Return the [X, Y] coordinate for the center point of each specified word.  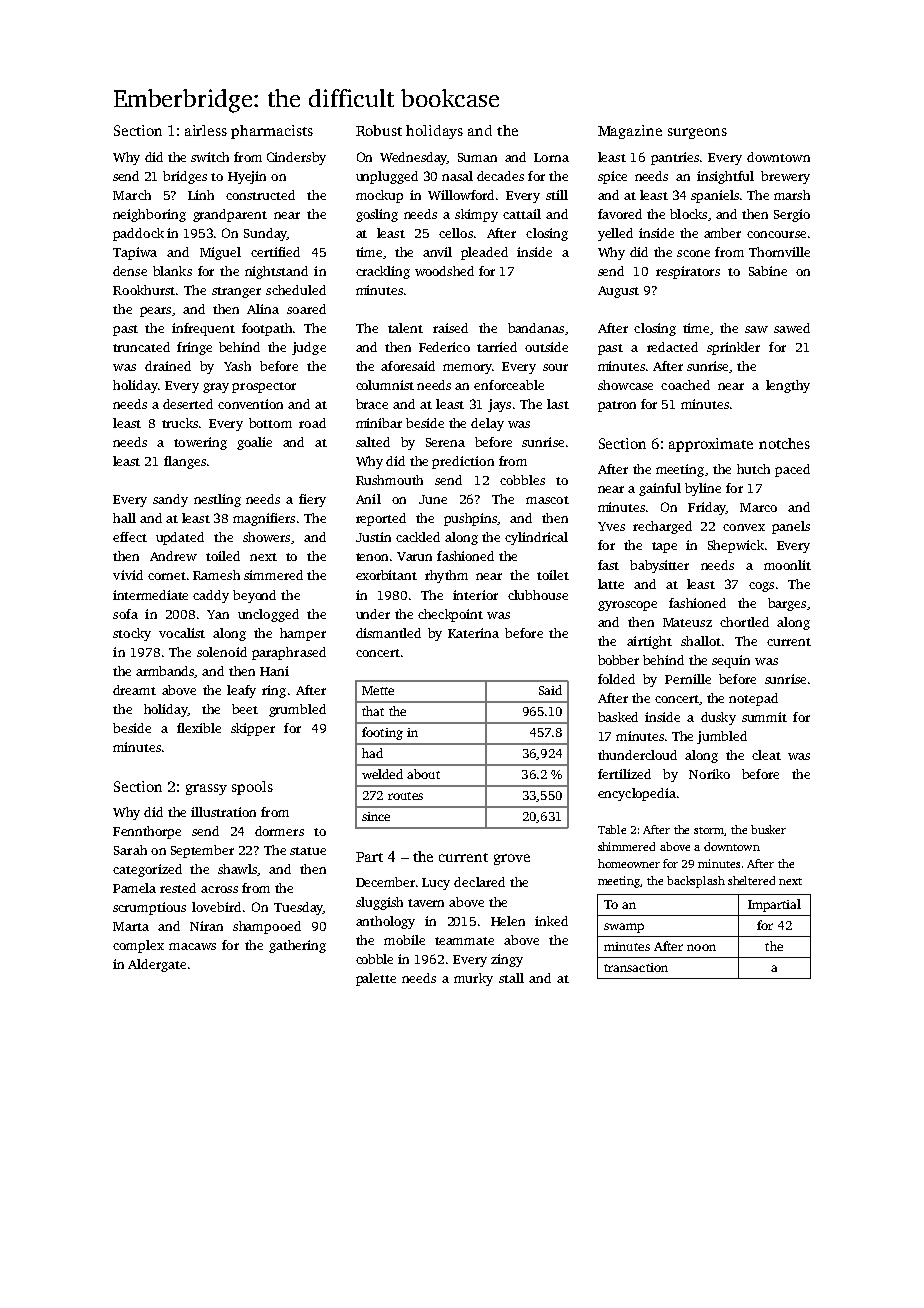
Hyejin [247, 177]
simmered [273, 575]
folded [616, 679]
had [372, 753]
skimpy [476, 215]
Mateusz [687, 622]
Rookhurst [144, 290]
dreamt [134, 690]
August [618, 292]
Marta [131, 926]
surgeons [697, 133]
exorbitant [386, 575]
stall [511, 978]
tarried [497, 347]
